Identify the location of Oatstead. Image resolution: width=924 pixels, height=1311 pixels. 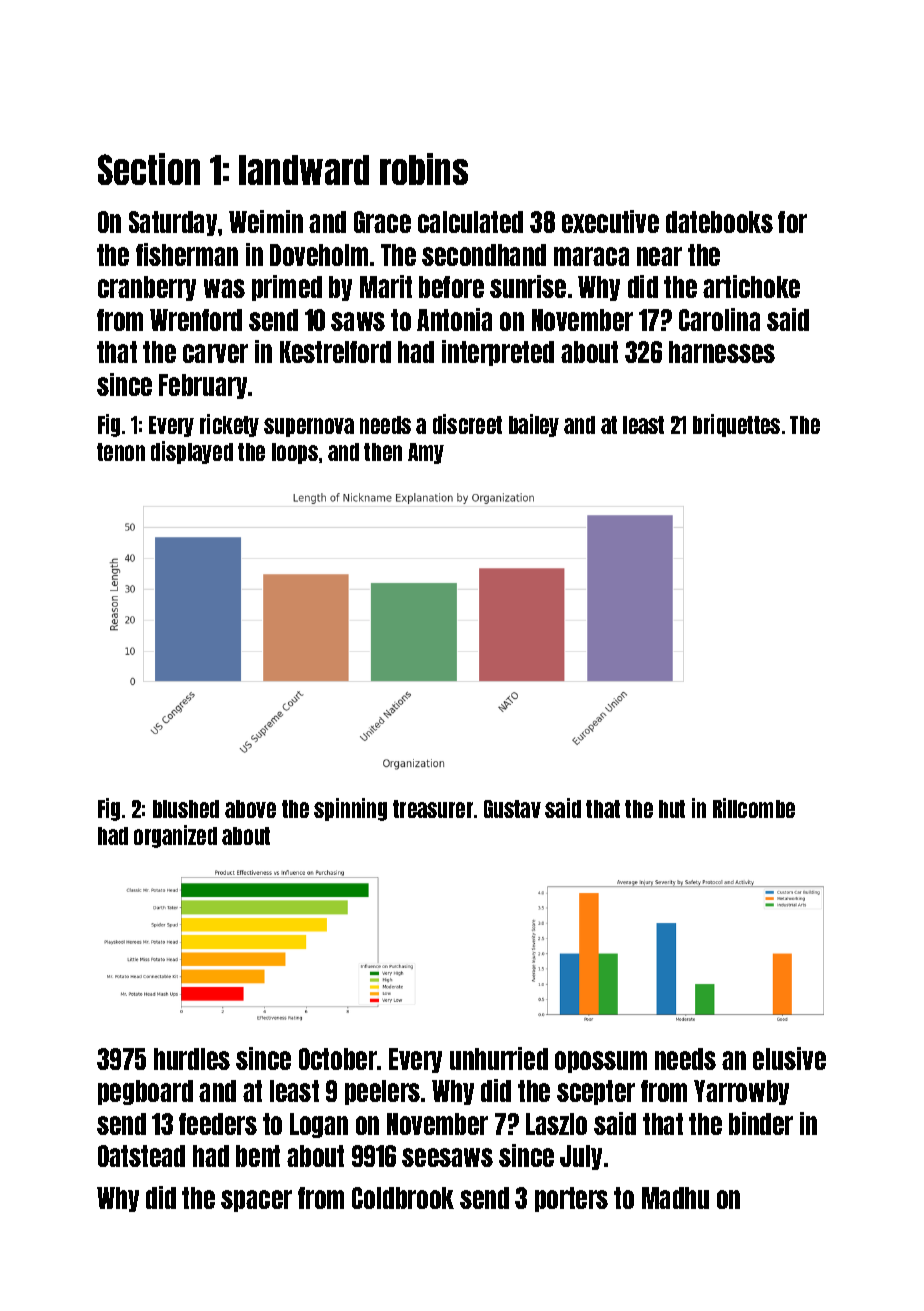
(141, 1156).
